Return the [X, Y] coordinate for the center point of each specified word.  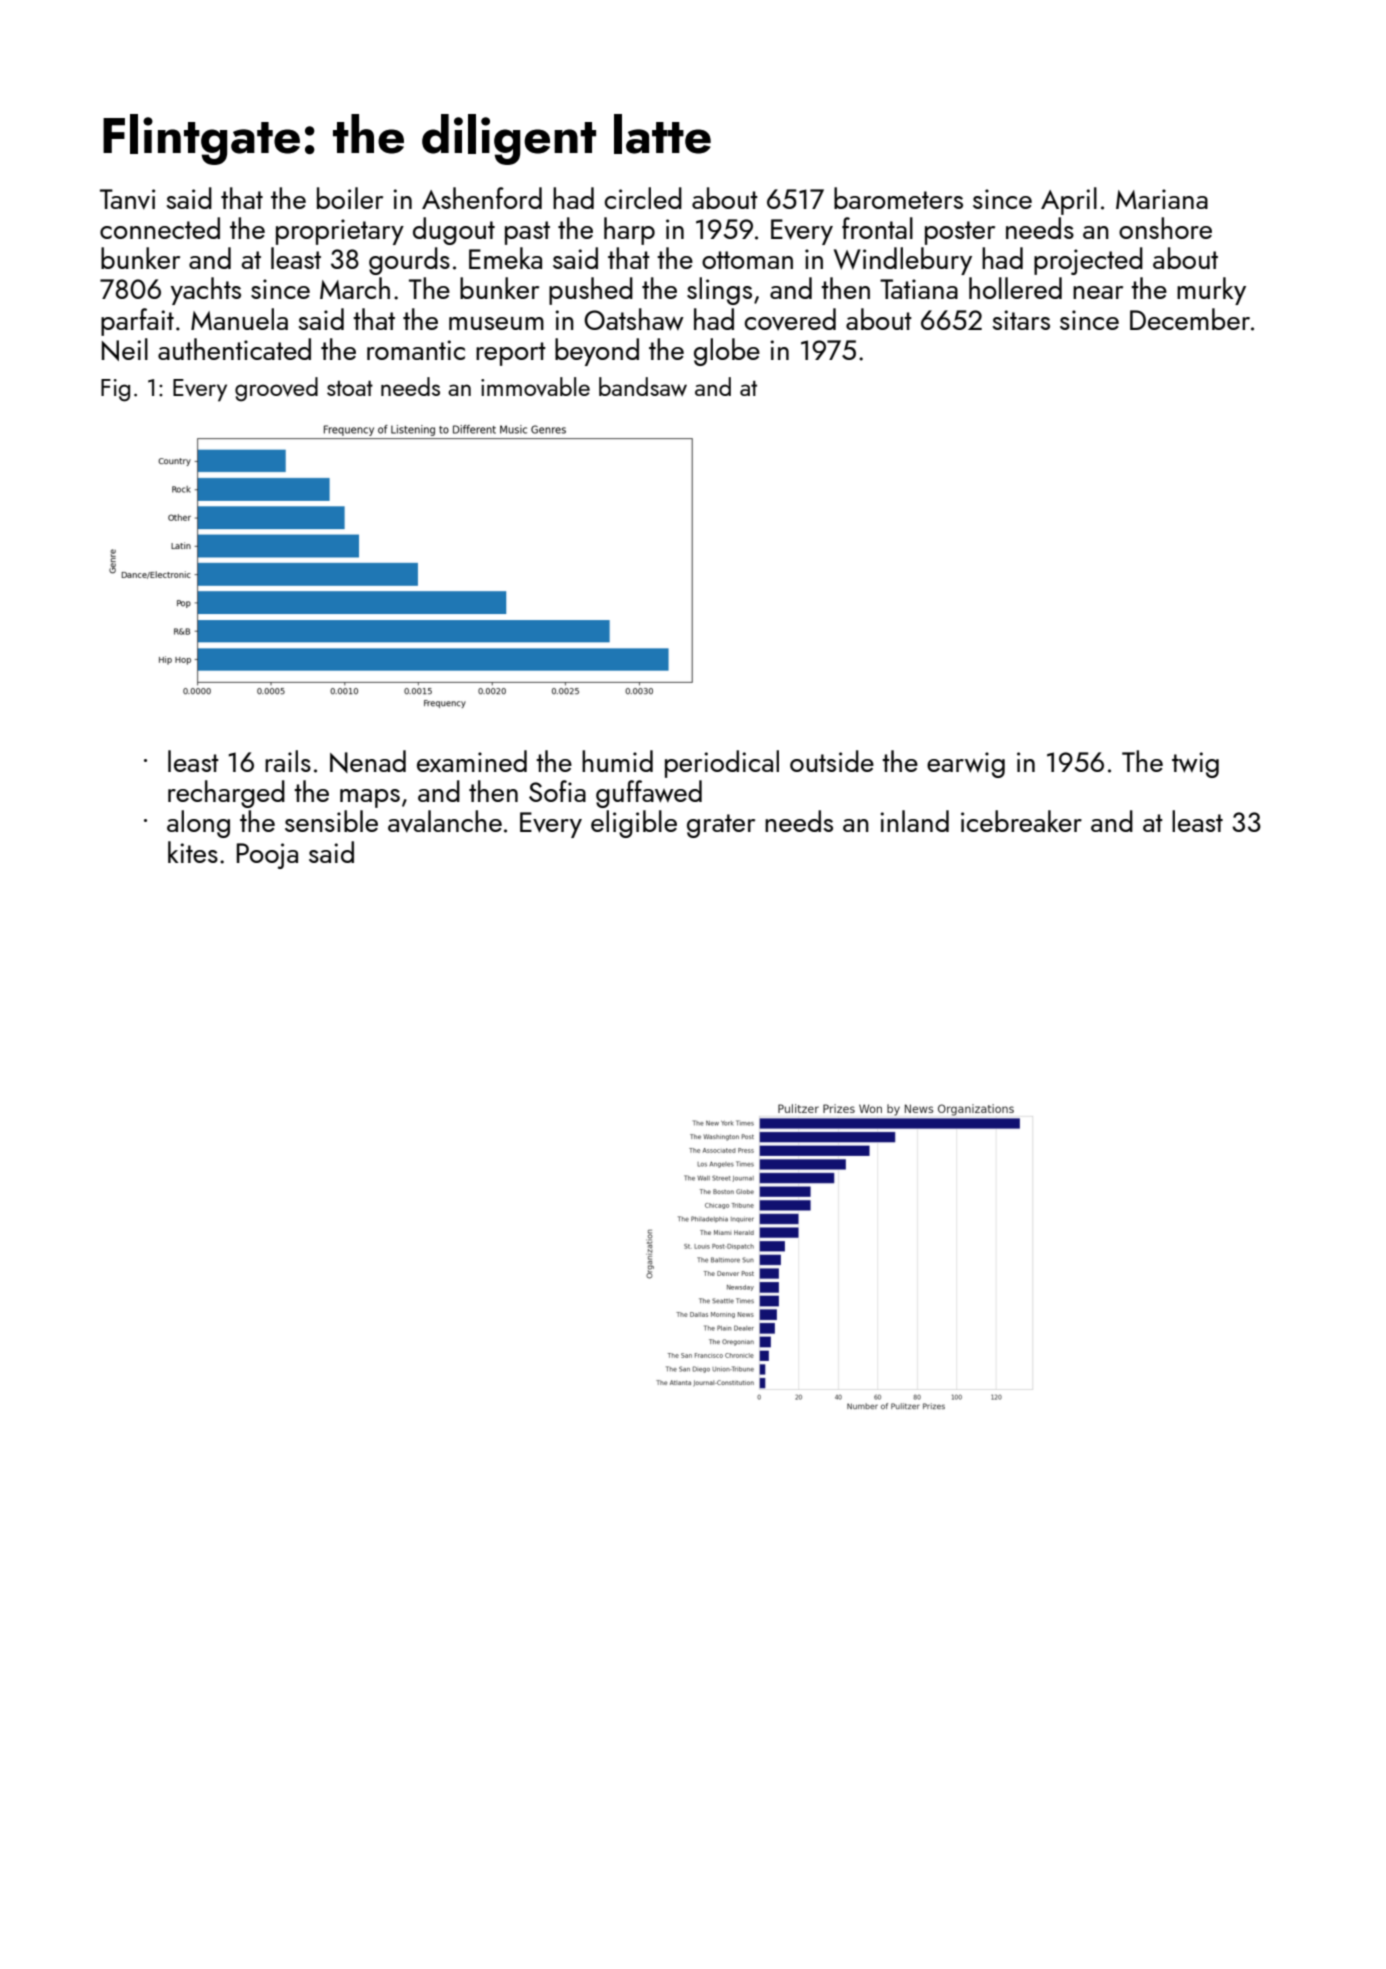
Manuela [239, 319]
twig [1195, 765]
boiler [350, 198]
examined [472, 761]
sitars [1021, 320]
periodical [722, 764]
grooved [276, 389]
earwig [966, 765]
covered [790, 319]
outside [832, 761]
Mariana [1162, 199]
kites [193, 852]
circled [643, 198]
